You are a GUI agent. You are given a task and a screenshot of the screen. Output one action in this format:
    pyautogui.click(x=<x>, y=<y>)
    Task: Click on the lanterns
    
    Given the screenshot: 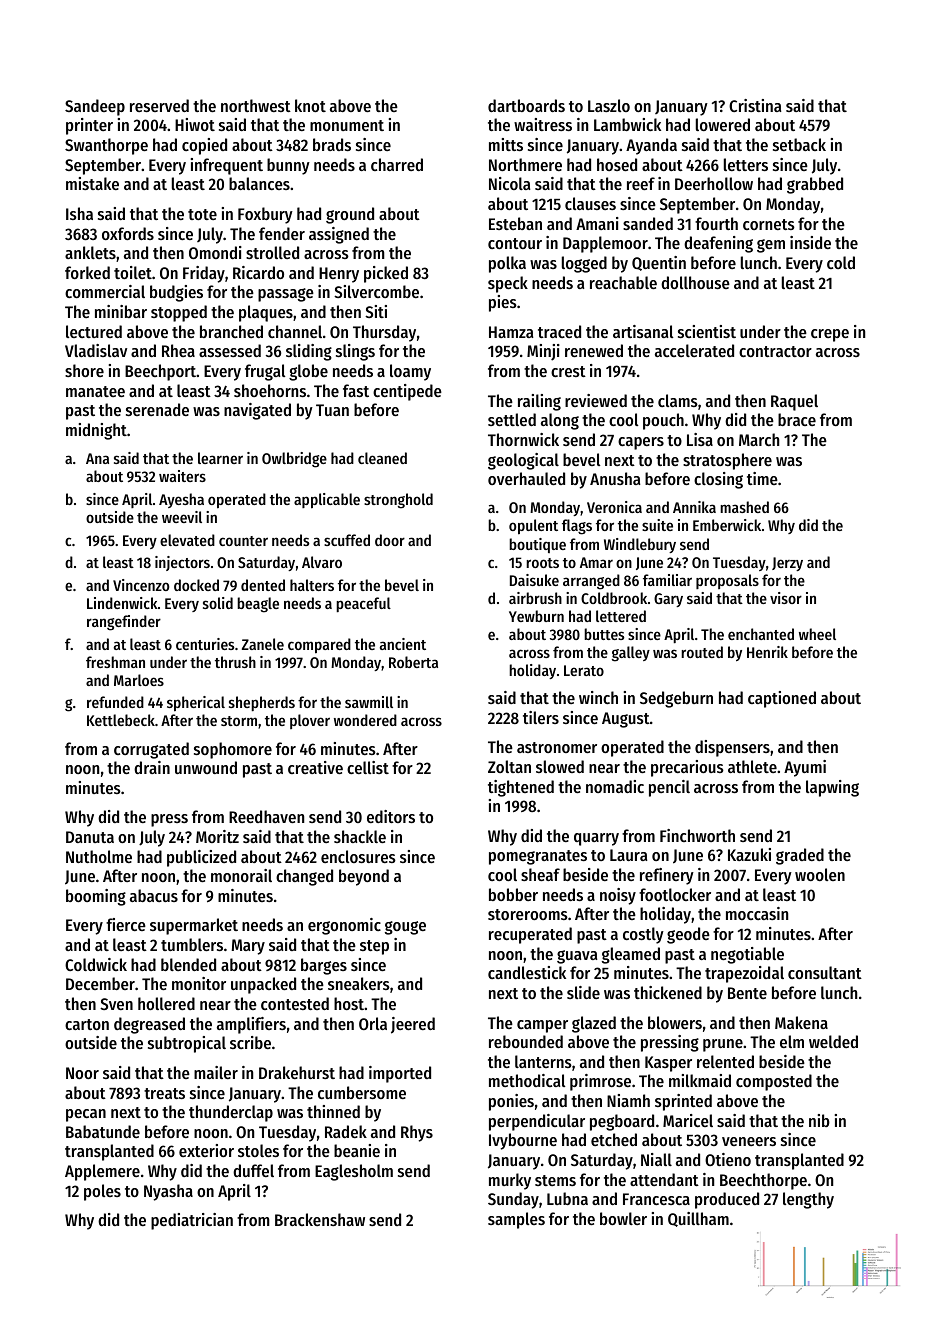 What is the action you would take?
    pyautogui.click(x=543, y=1061)
